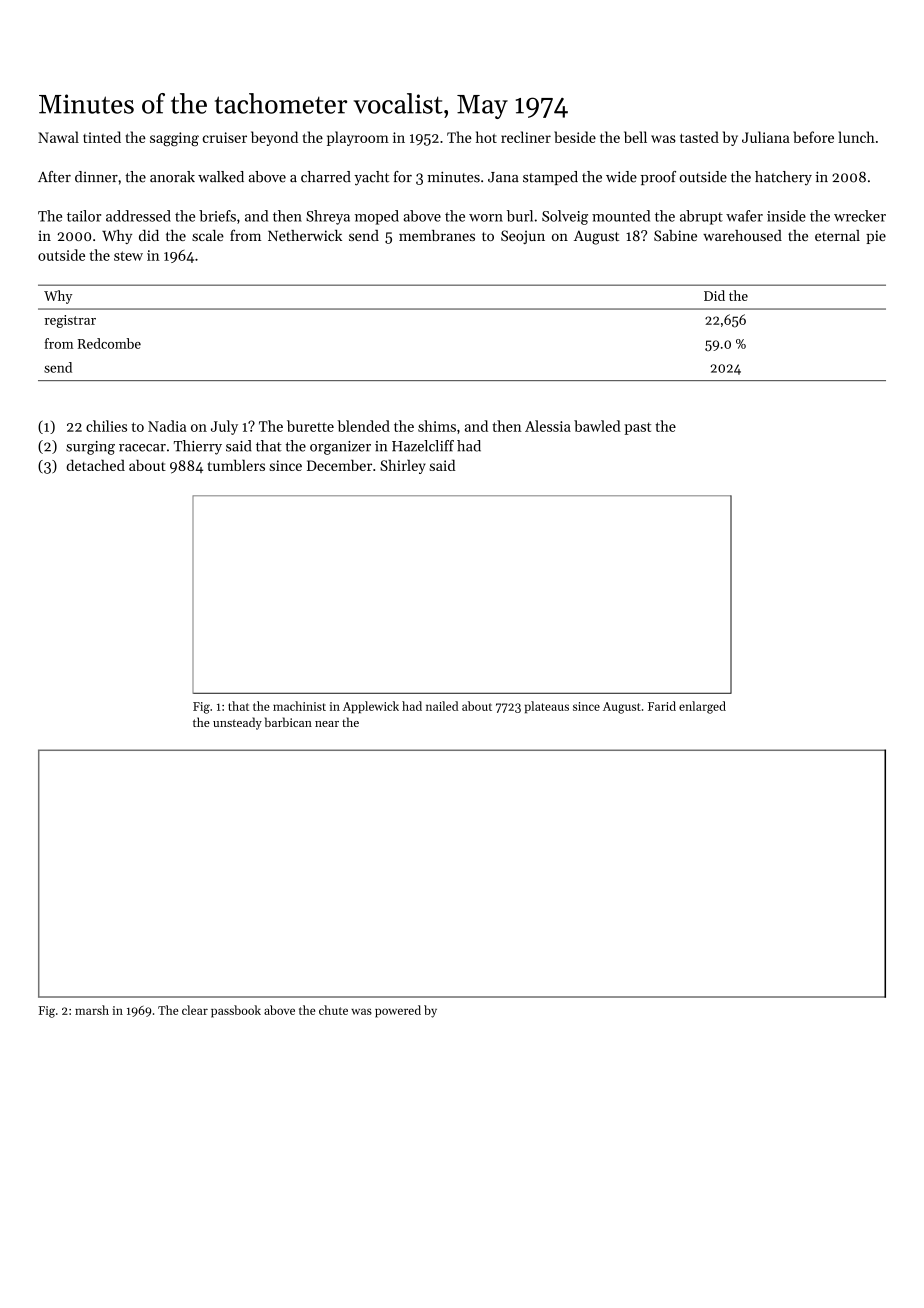 The width and height of the image is (924, 1308). What do you see at coordinates (486, 137) in the image?
I see `hot` at bounding box center [486, 137].
